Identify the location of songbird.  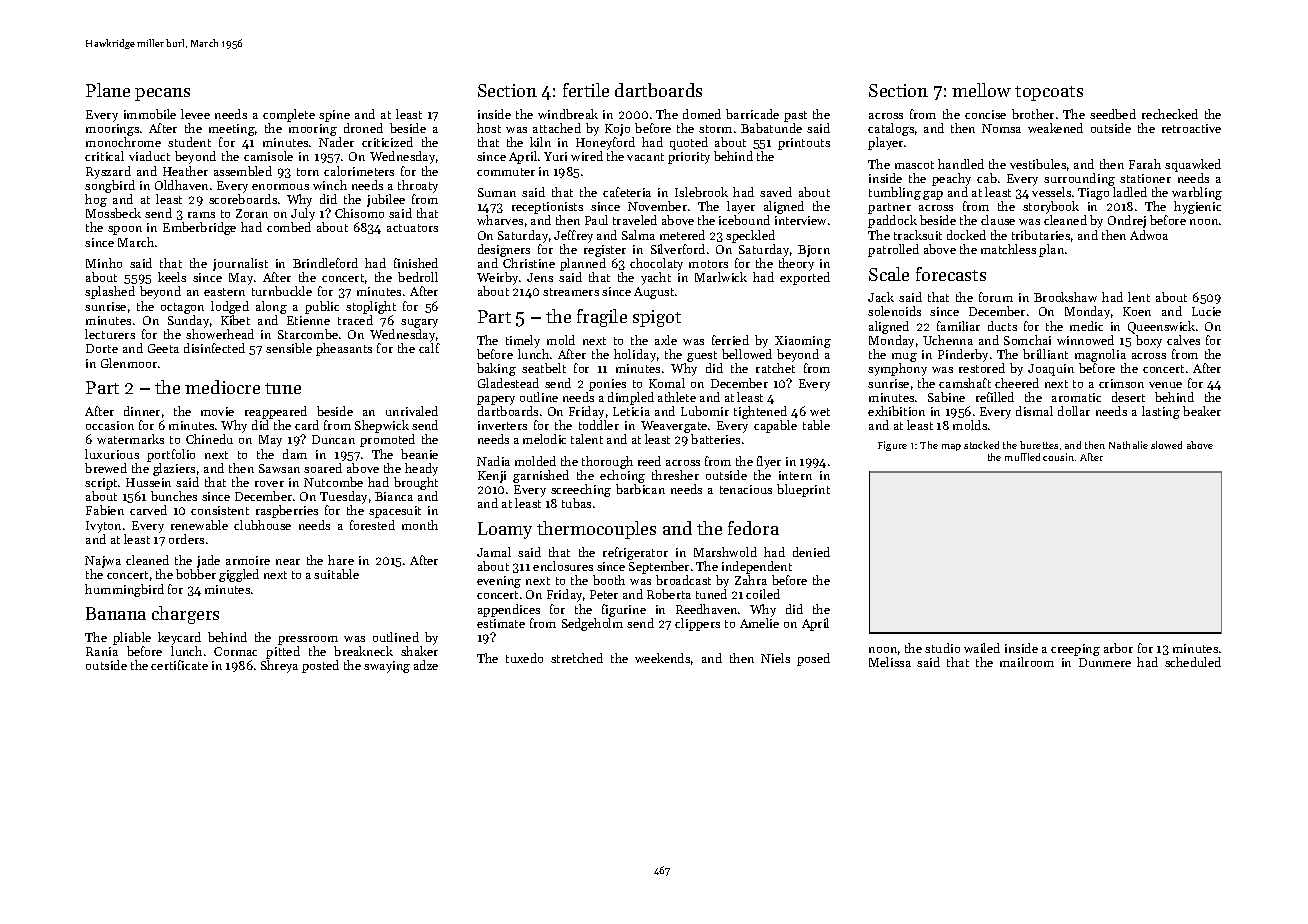
(110, 186).
